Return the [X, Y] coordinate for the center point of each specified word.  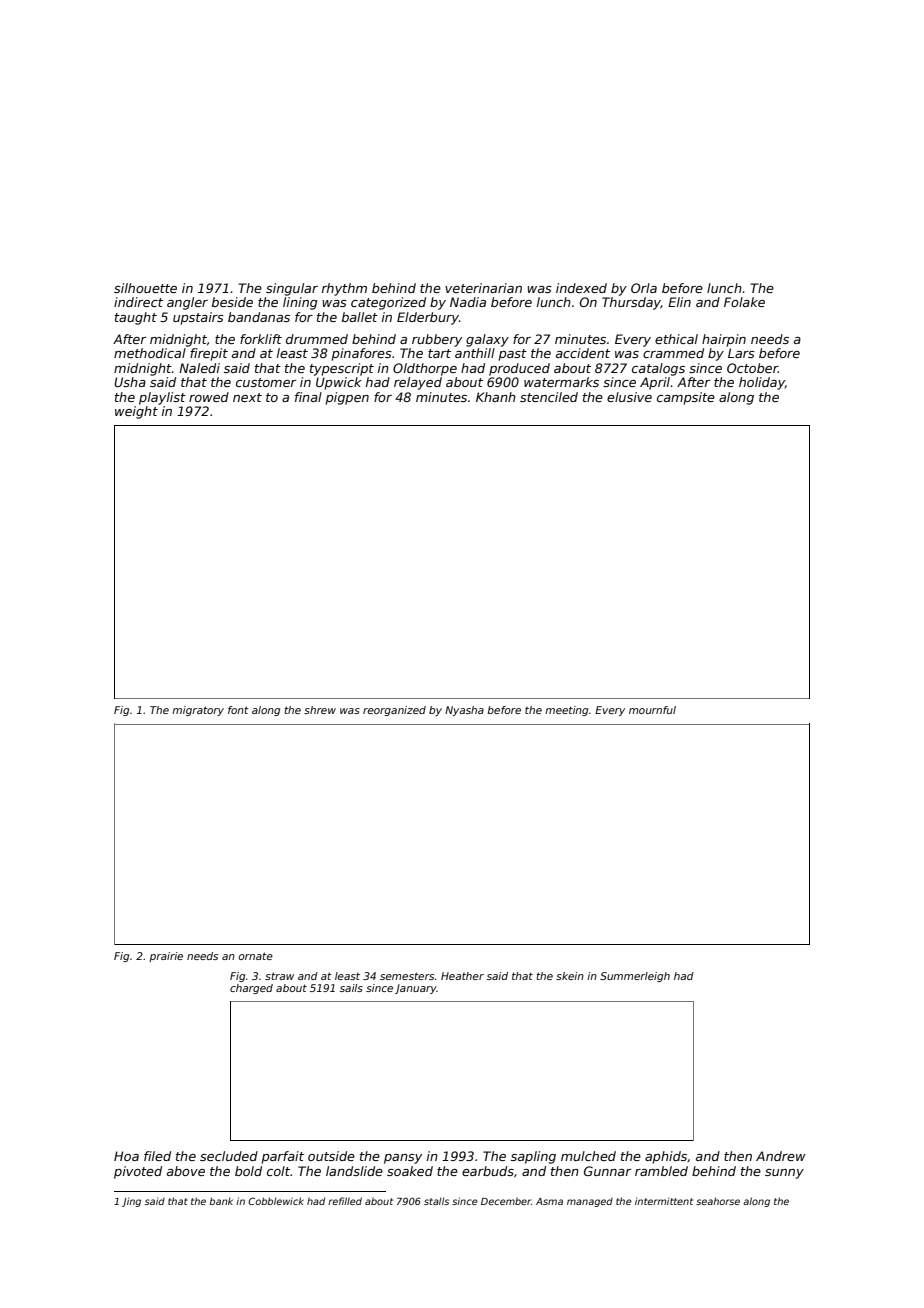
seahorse [718, 1201]
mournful [652, 710]
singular [292, 289]
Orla [644, 288]
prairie [166, 957]
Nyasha [464, 711]
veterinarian [483, 288]
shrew [320, 710]
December [506, 1201]
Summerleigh [635, 977]
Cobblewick [276, 1201]
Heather [462, 976]
